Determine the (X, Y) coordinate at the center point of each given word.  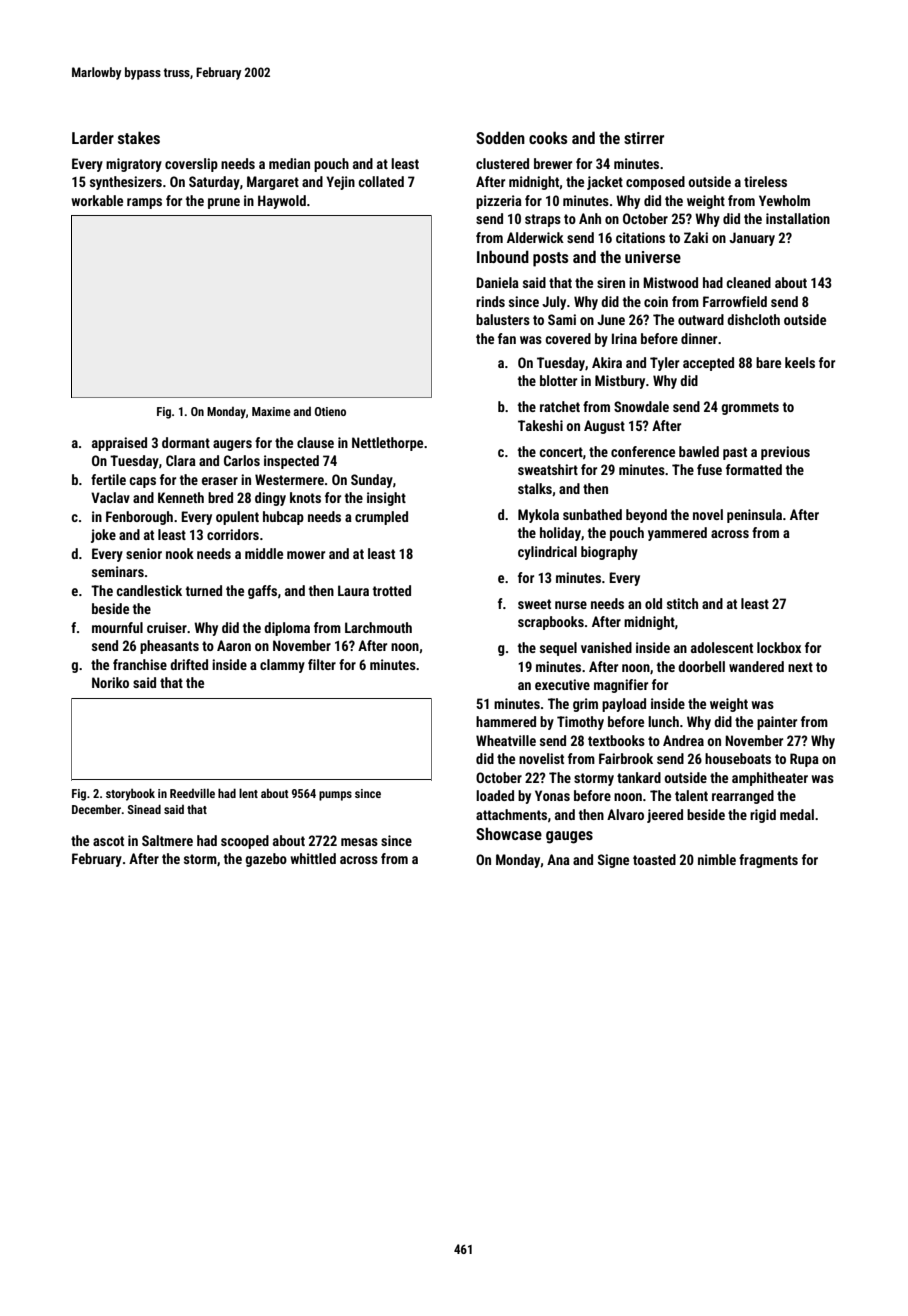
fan (507, 338)
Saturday (214, 183)
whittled (313, 858)
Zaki (696, 237)
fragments (768, 861)
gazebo (266, 860)
